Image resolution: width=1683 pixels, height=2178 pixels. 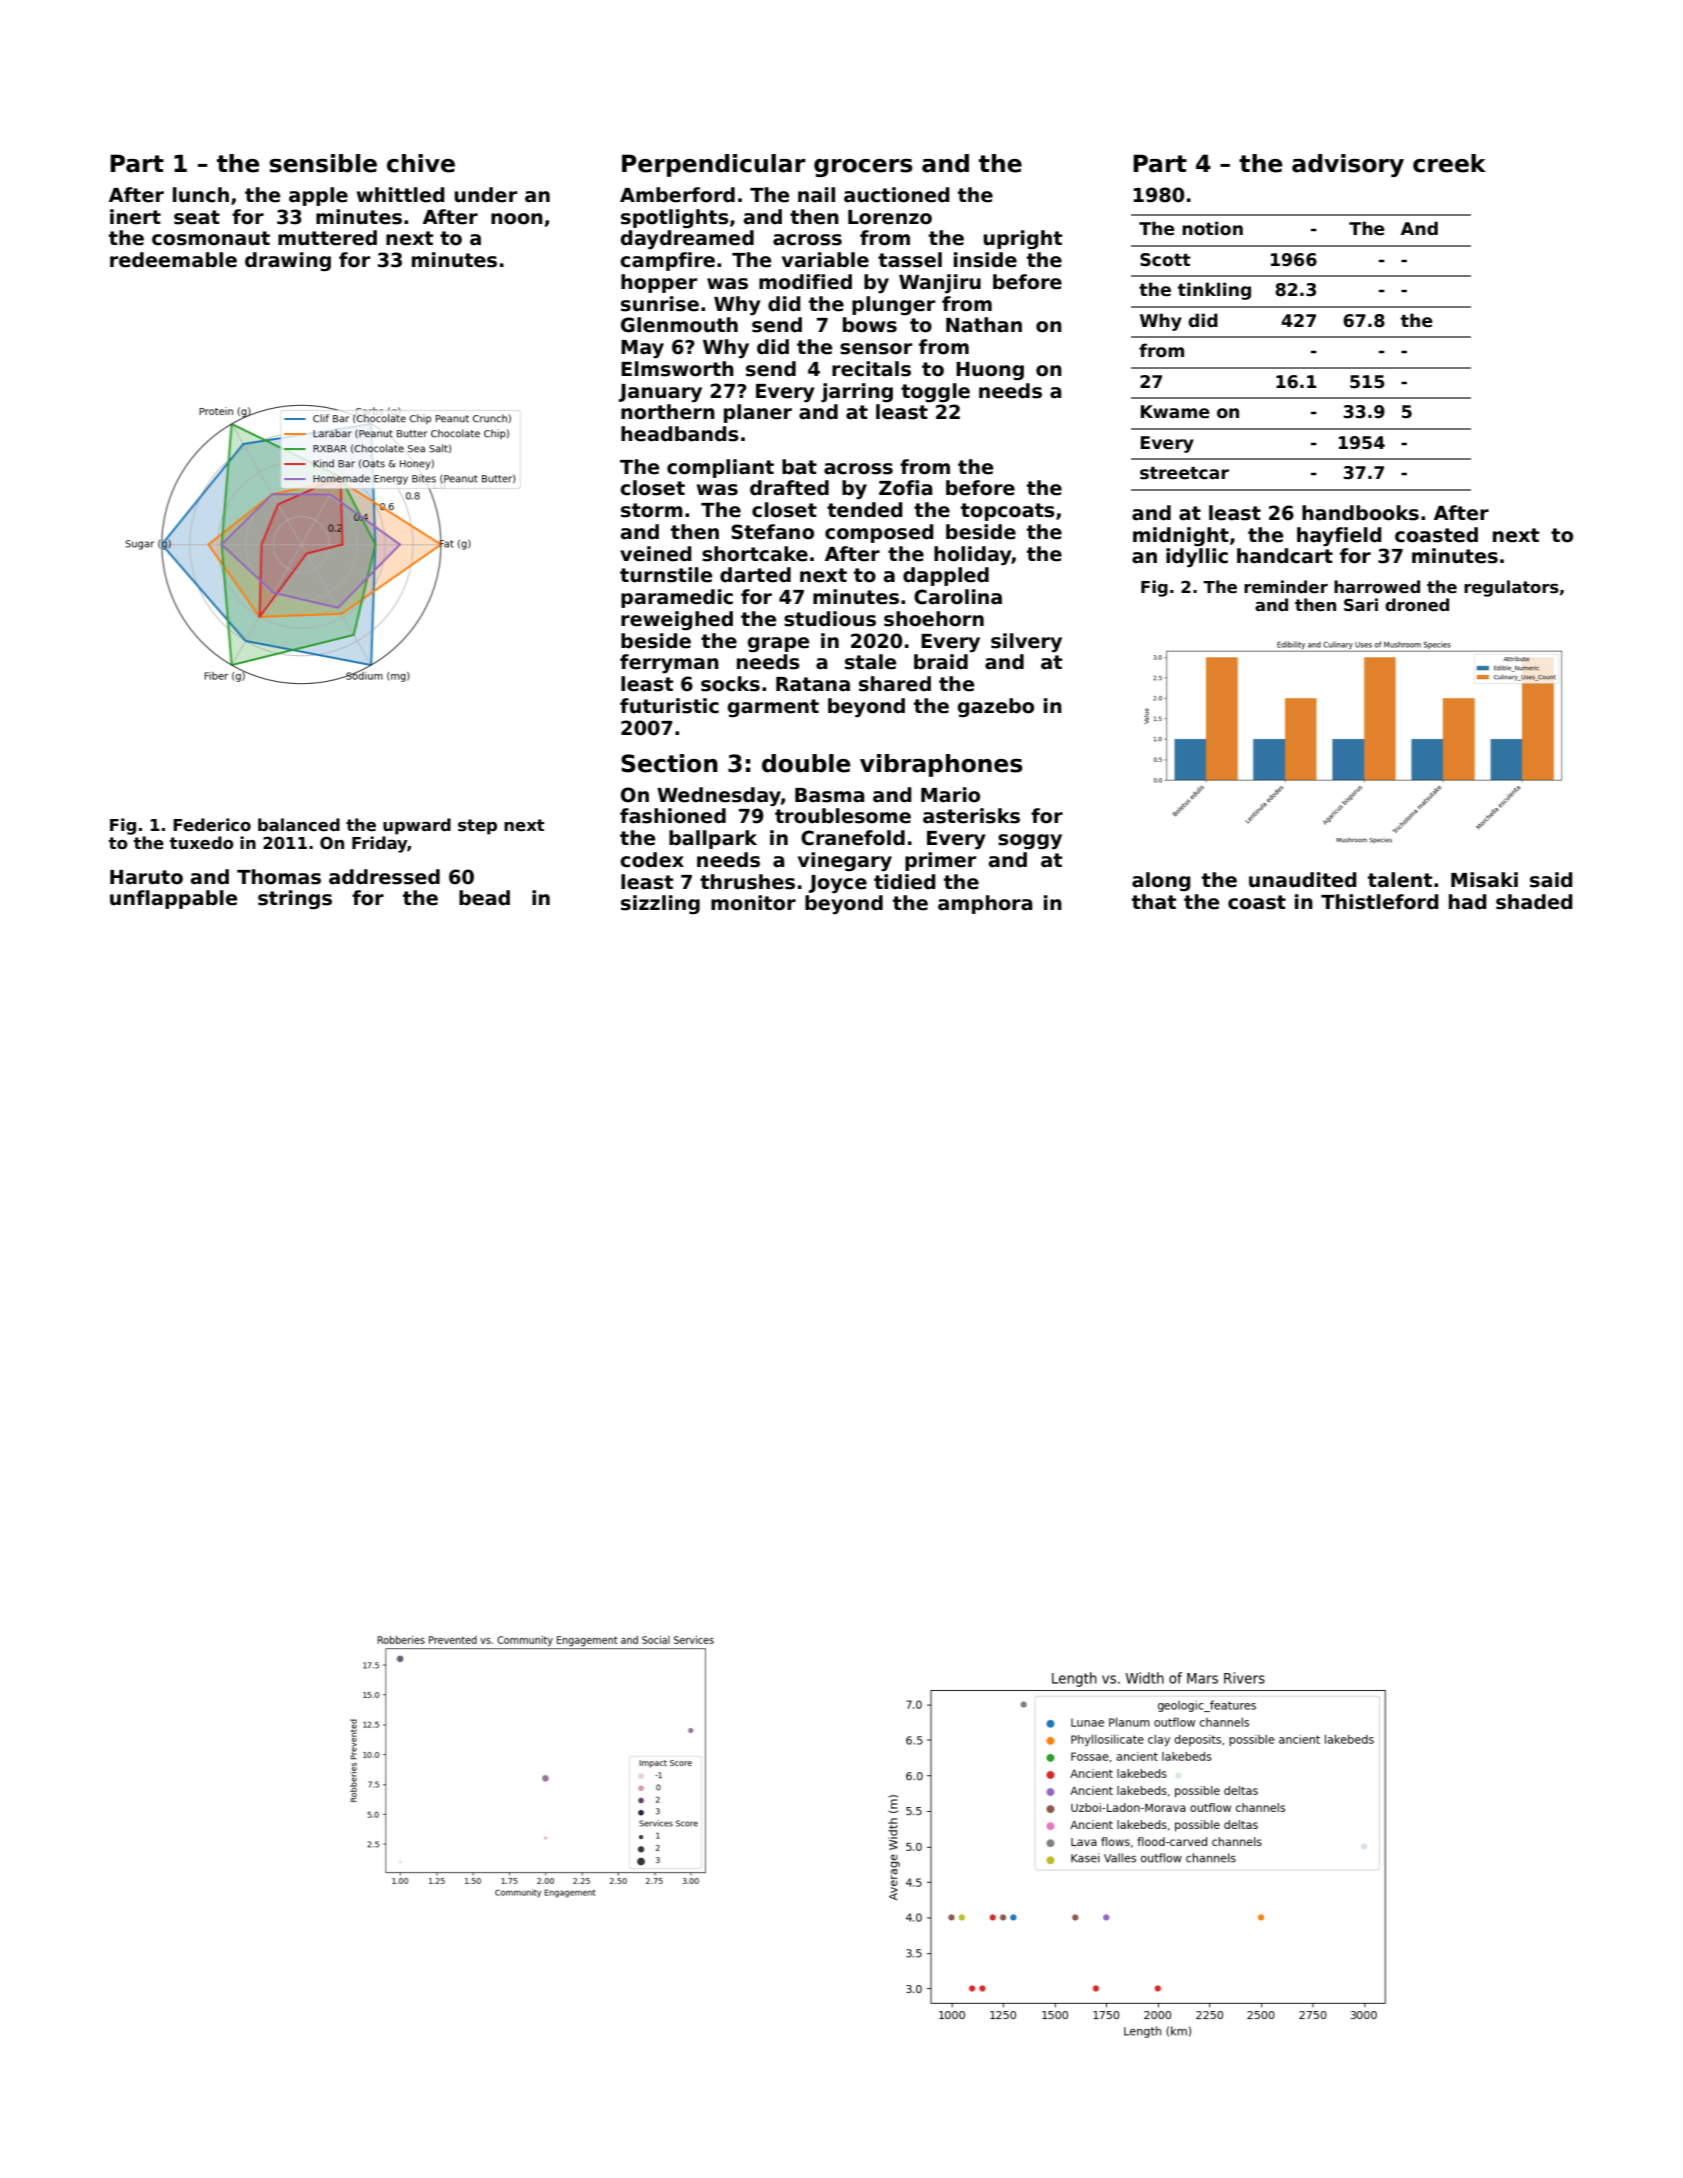 I want to click on seat, so click(x=197, y=217).
